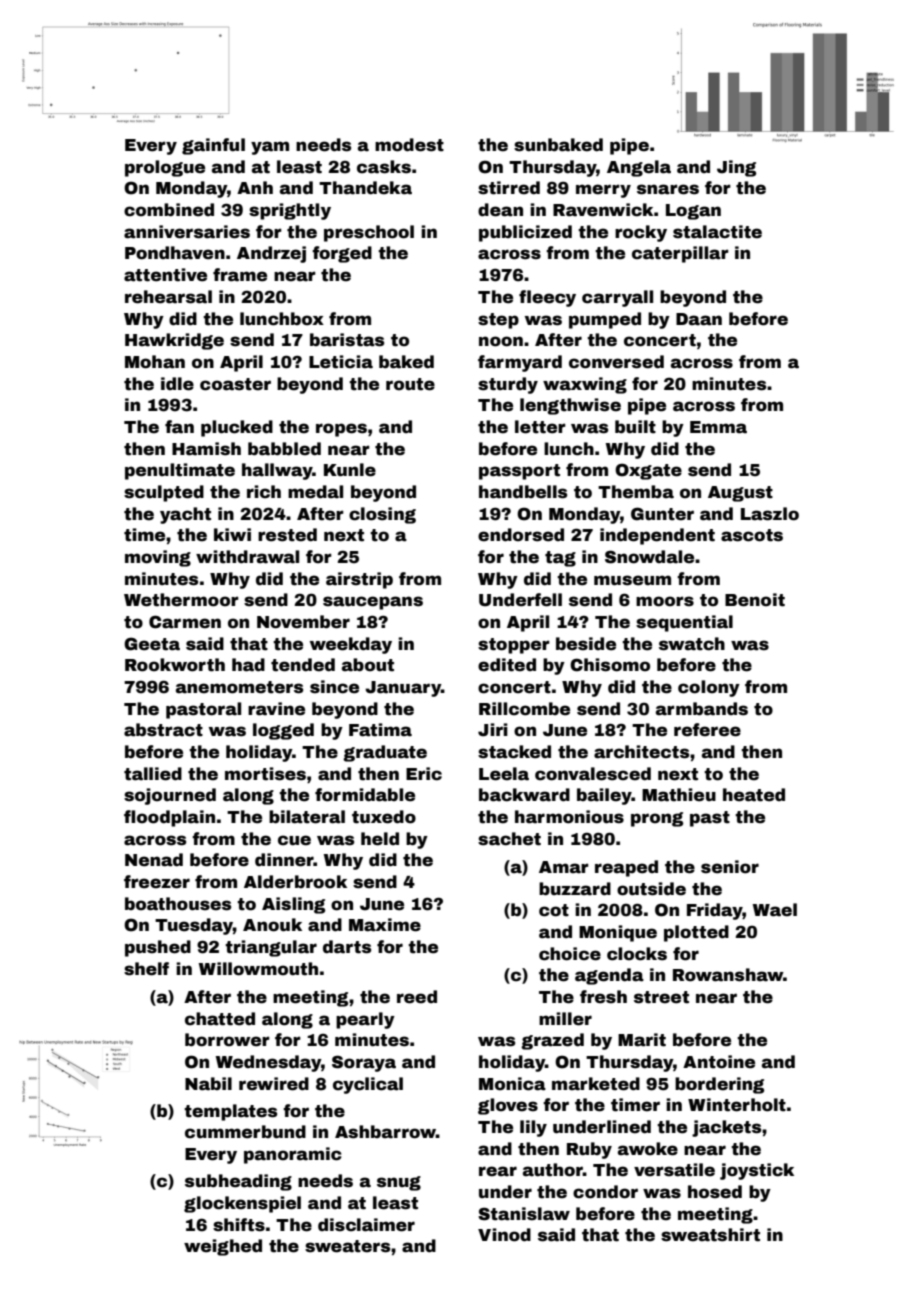 This screenshot has width=924, height=1311. I want to click on mortises, so click(265, 774).
